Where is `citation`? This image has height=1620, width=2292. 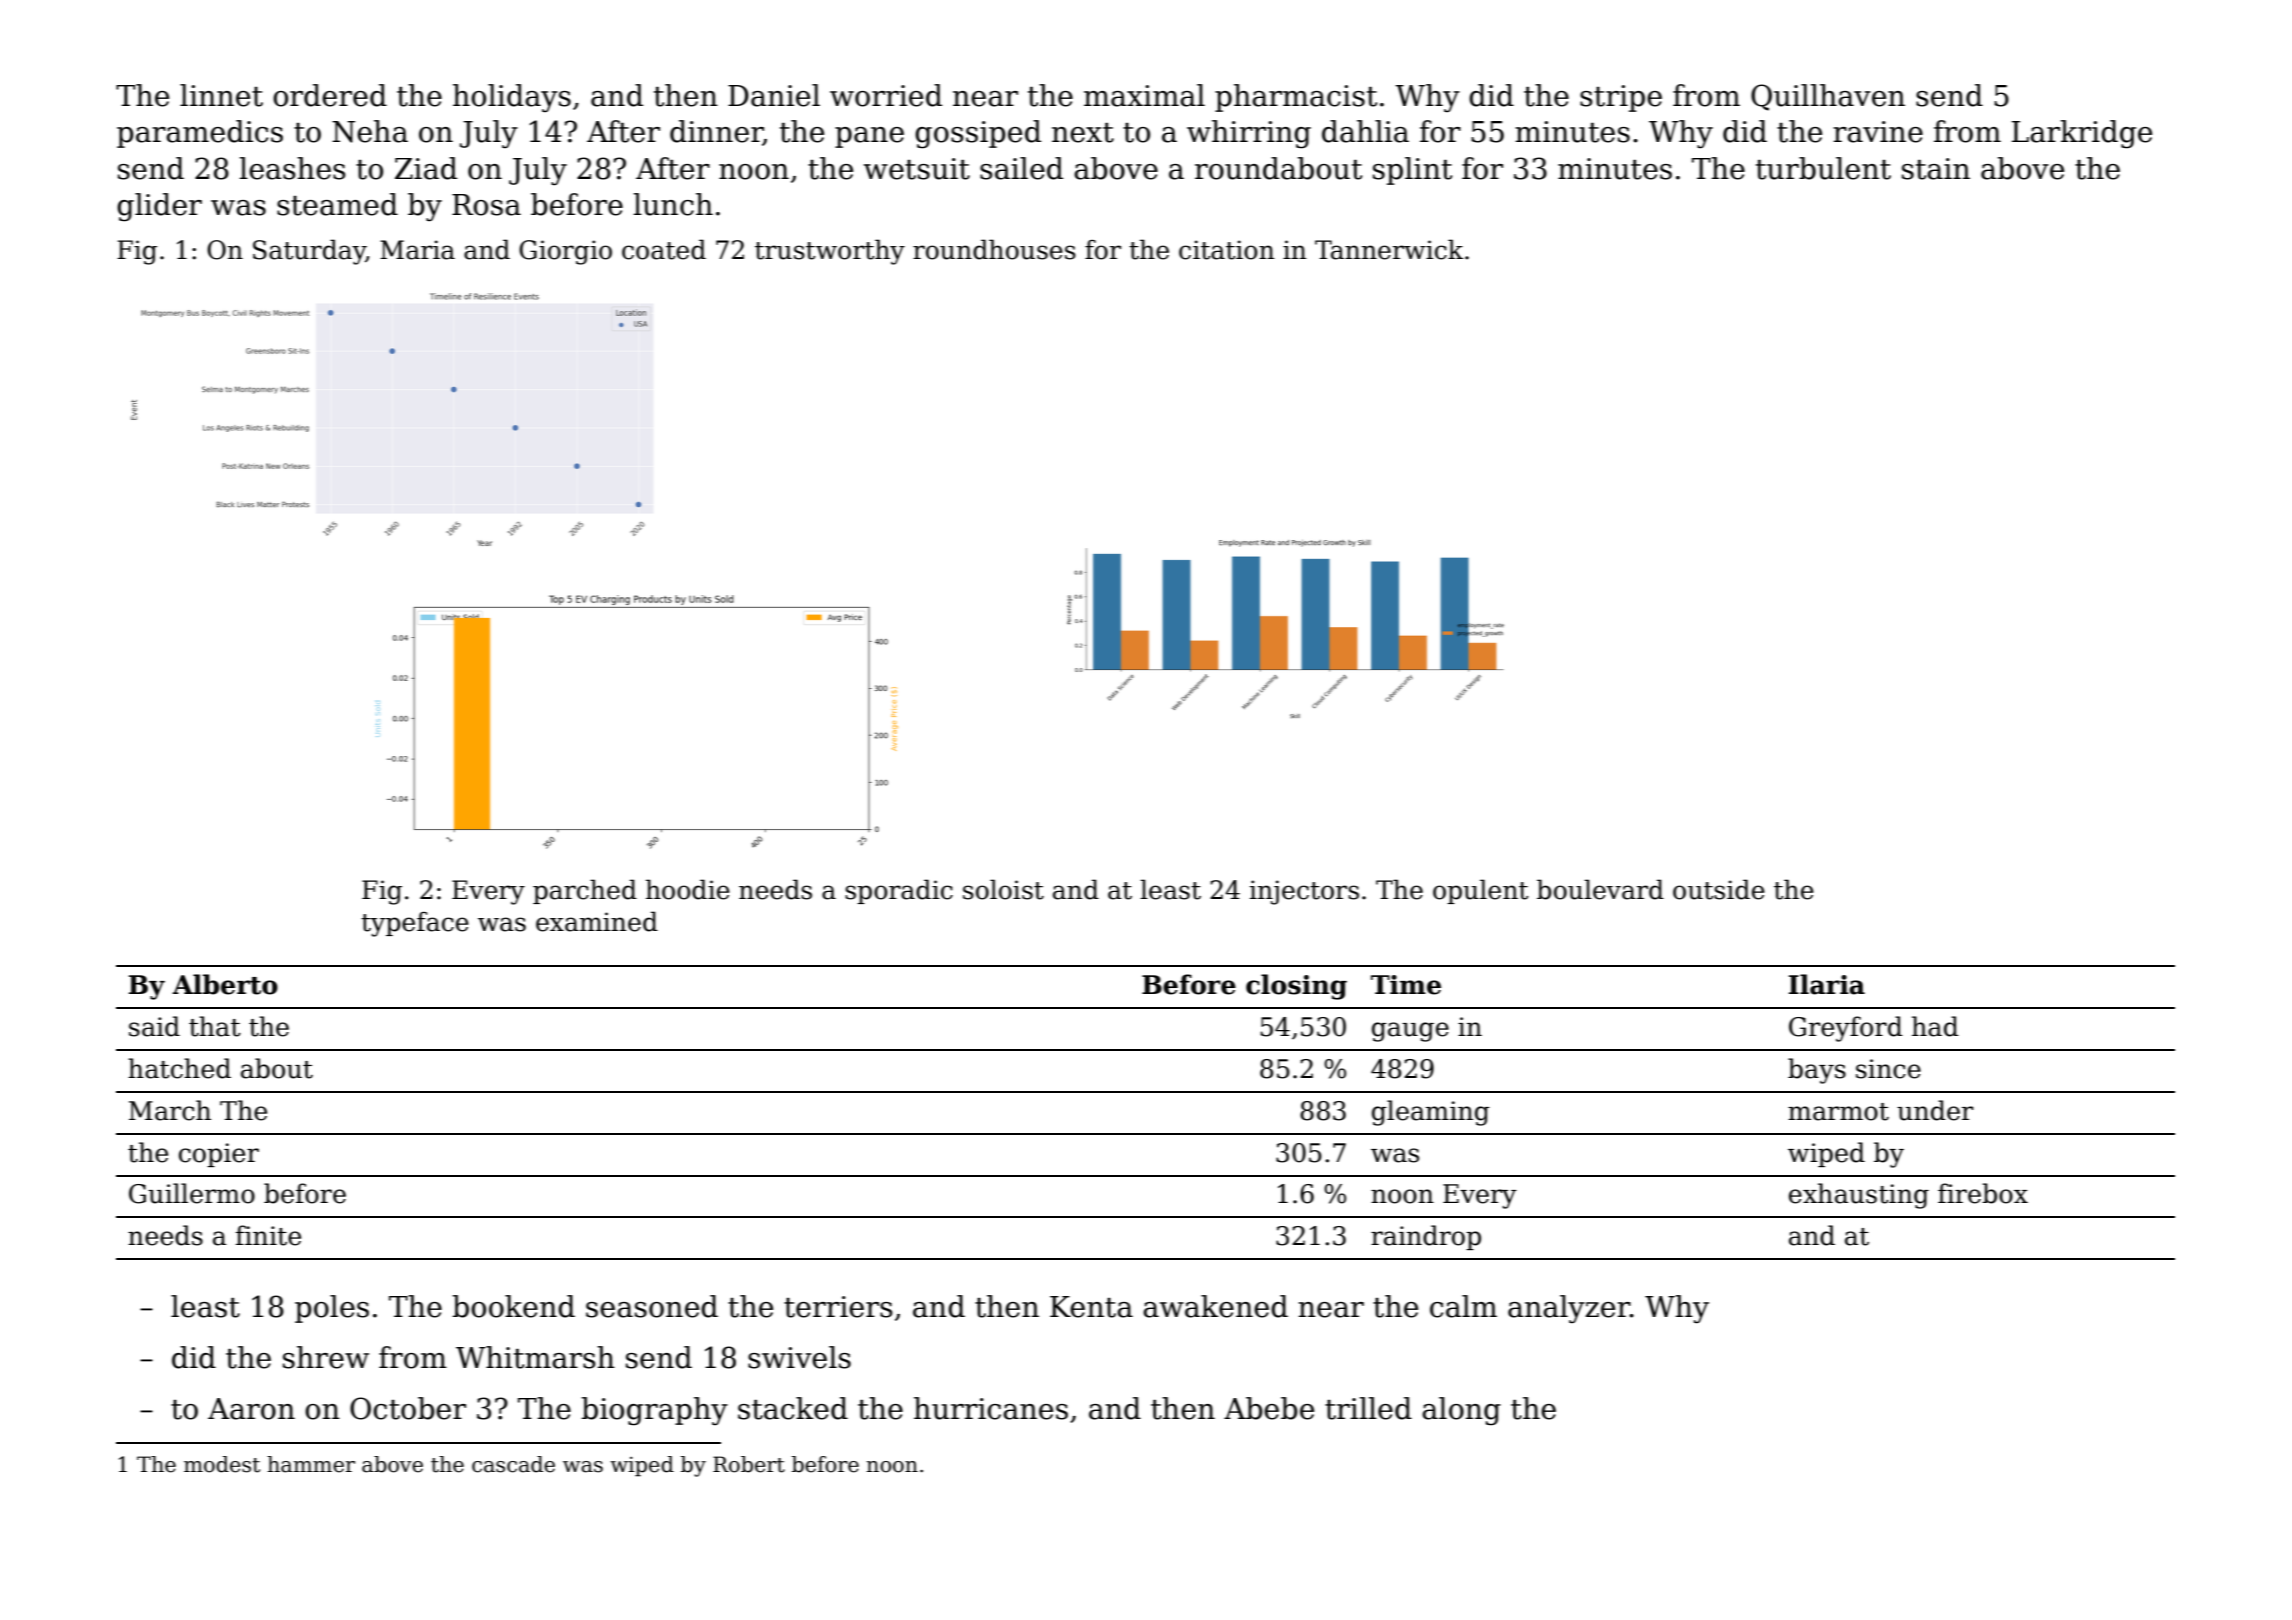
citation is located at coordinates (1227, 250).
